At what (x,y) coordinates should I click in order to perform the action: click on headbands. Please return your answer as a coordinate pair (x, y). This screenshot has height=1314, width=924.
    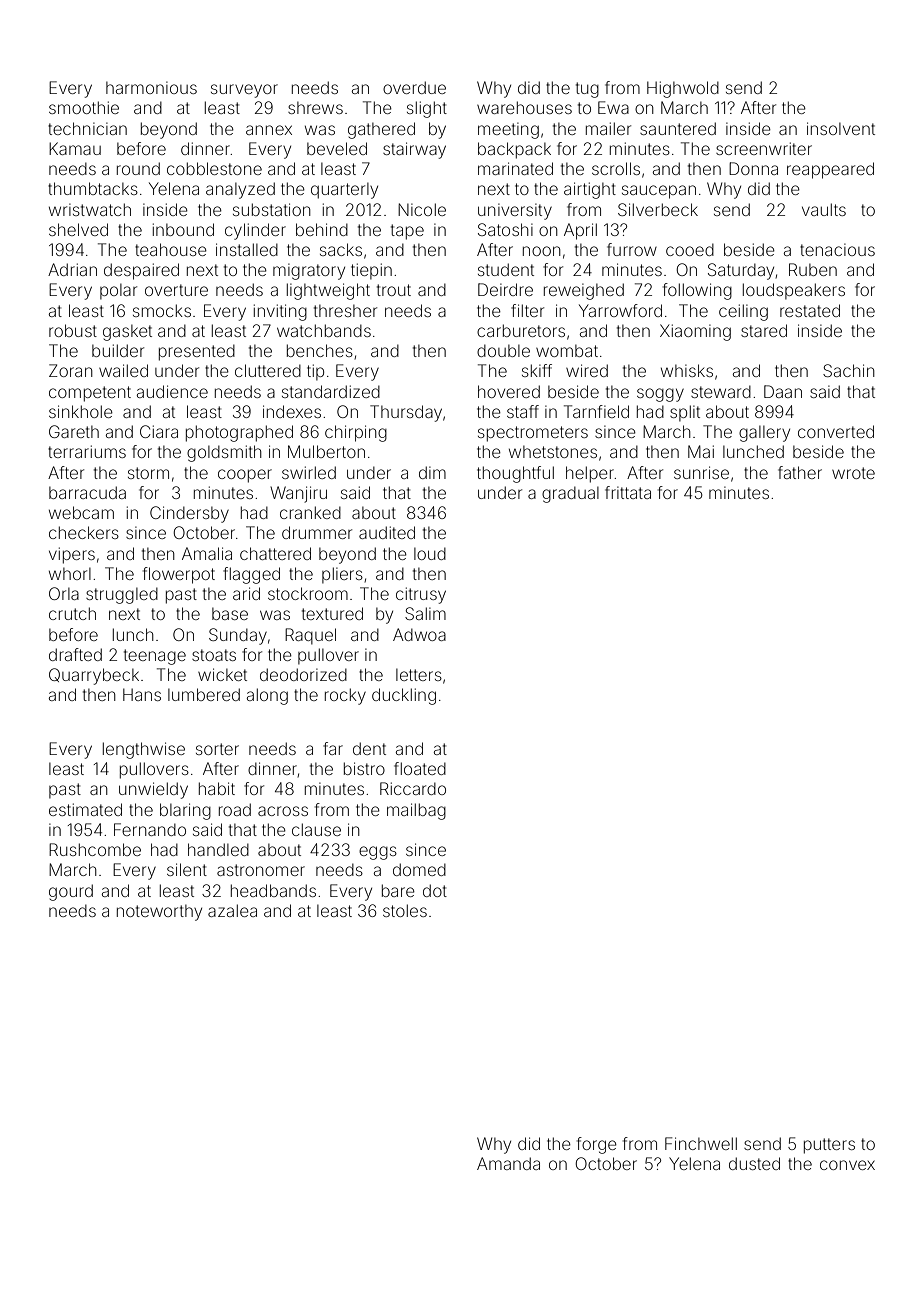
    Looking at the image, I should click on (273, 890).
